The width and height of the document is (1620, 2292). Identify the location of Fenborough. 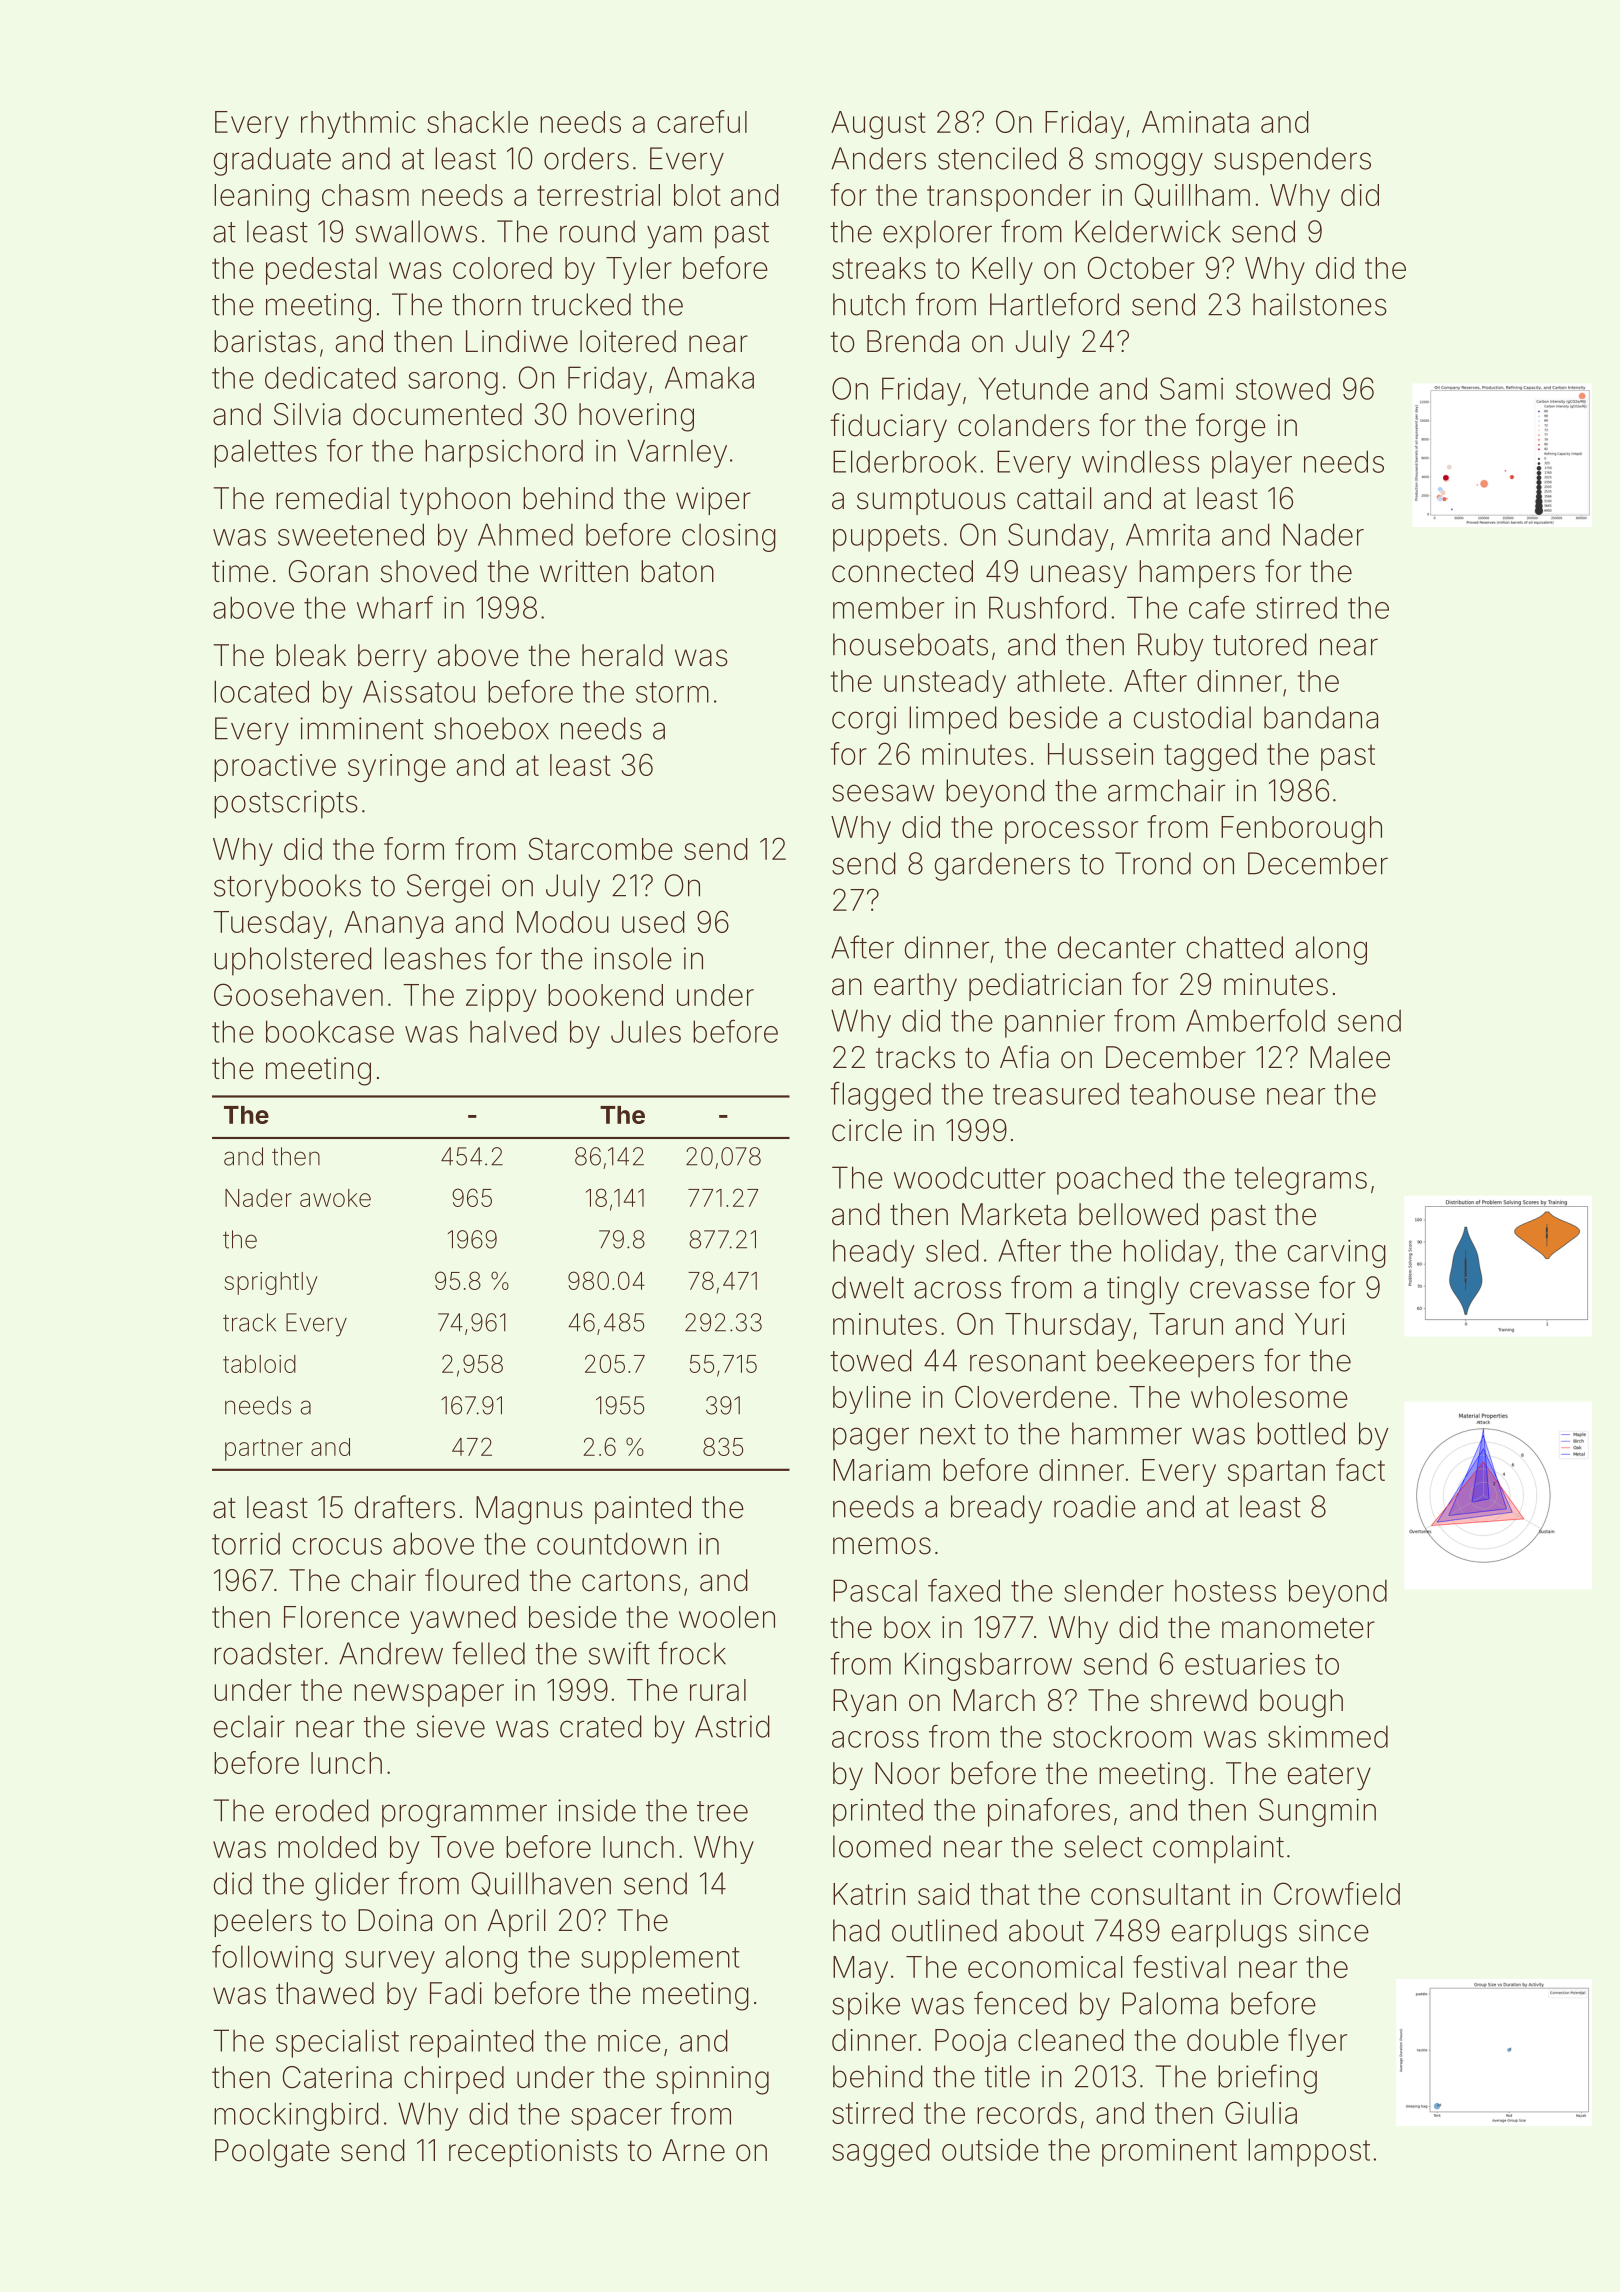
(1301, 830).
